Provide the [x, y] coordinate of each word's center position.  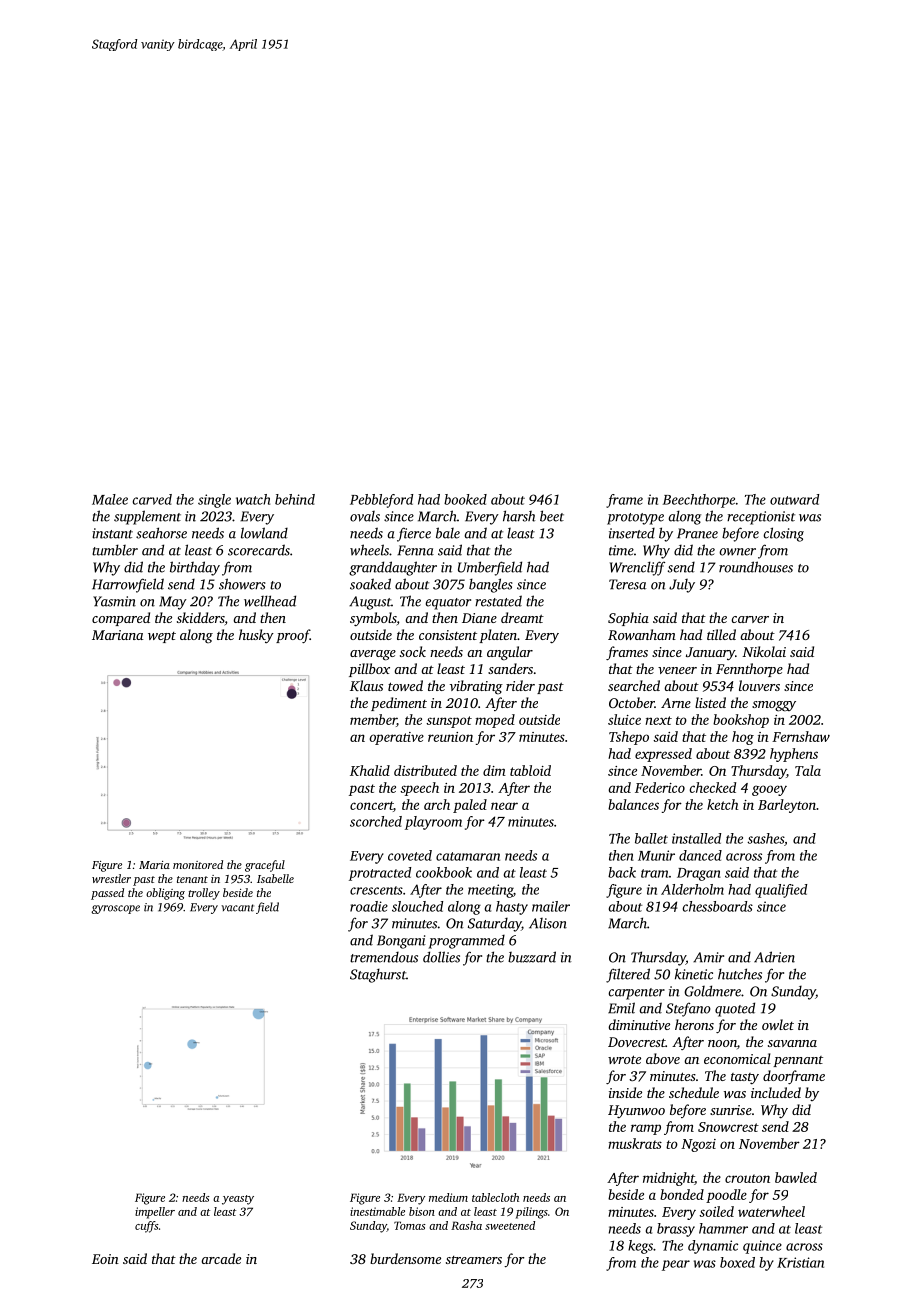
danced [700, 855]
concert [371, 805]
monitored [198, 864]
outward [794, 499]
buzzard [532, 957]
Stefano [688, 1009]
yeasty [238, 1200]
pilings [532, 1213]
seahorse [161, 533]
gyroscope [115, 909]
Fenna [415, 550]
